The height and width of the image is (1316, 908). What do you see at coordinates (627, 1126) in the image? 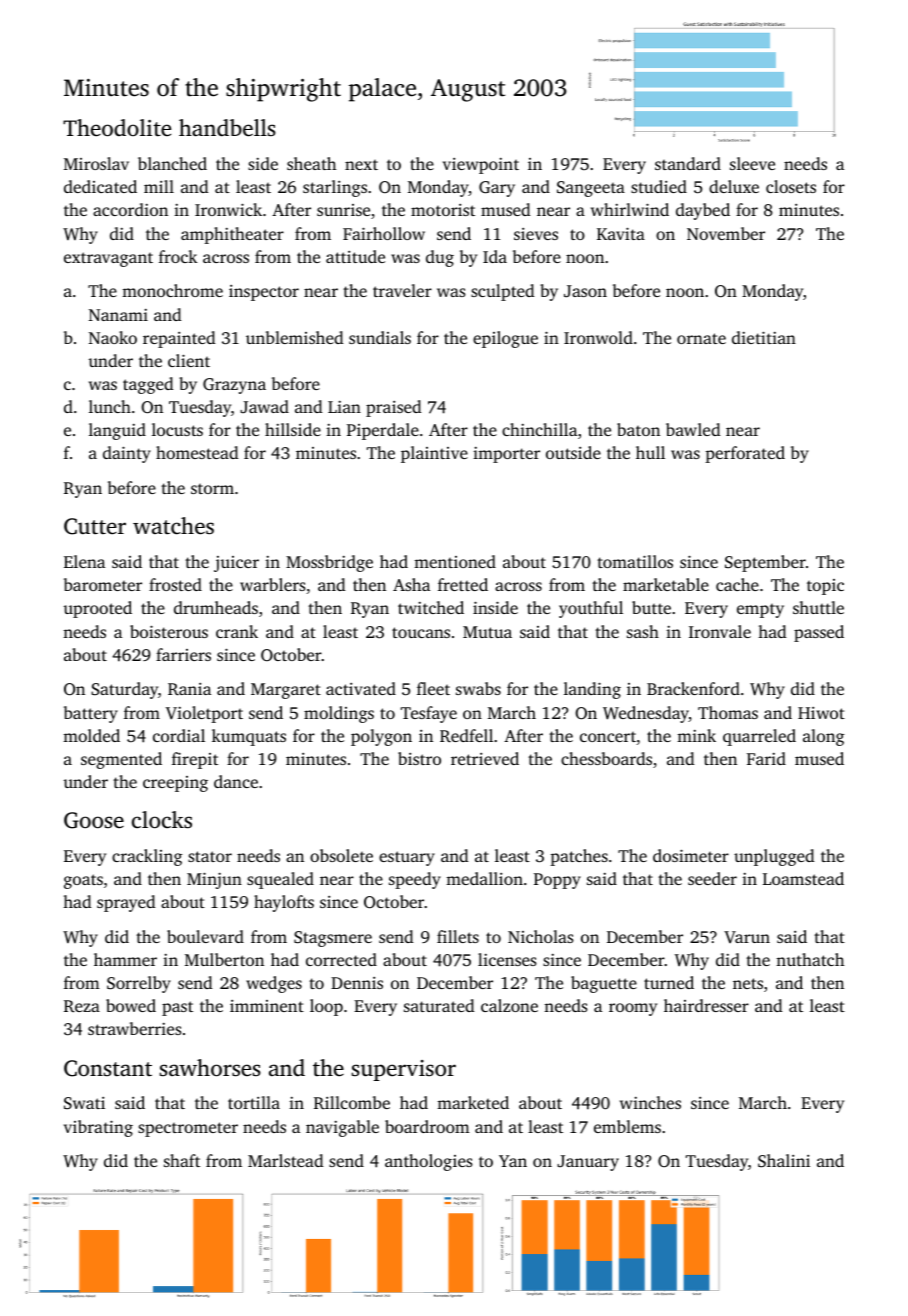
I see `emblems` at bounding box center [627, 1126].
